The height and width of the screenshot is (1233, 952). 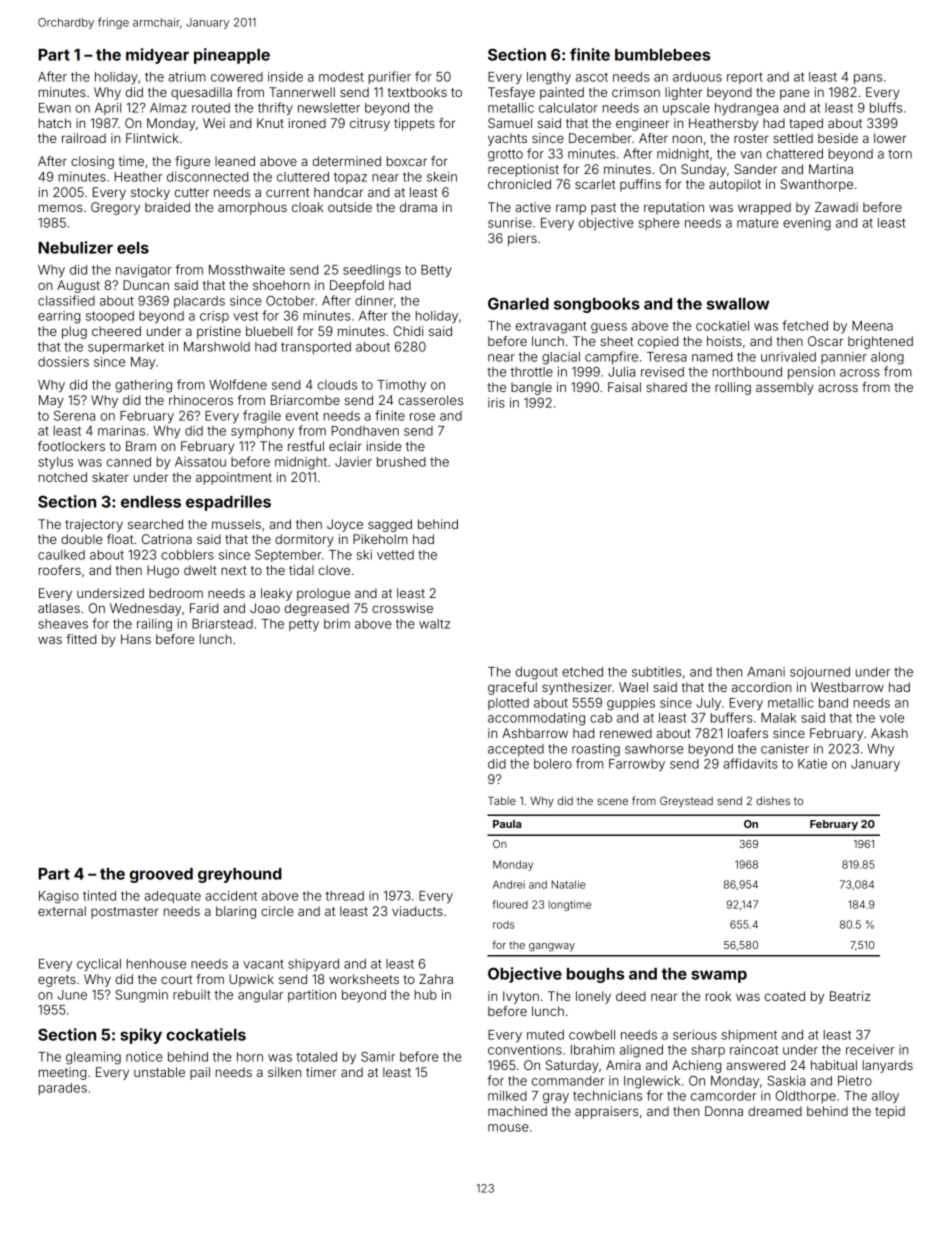 What do you see at coordinates (521, 997) in the screenshot?
I see `Ivyton` at bounding box center [521, 997].
